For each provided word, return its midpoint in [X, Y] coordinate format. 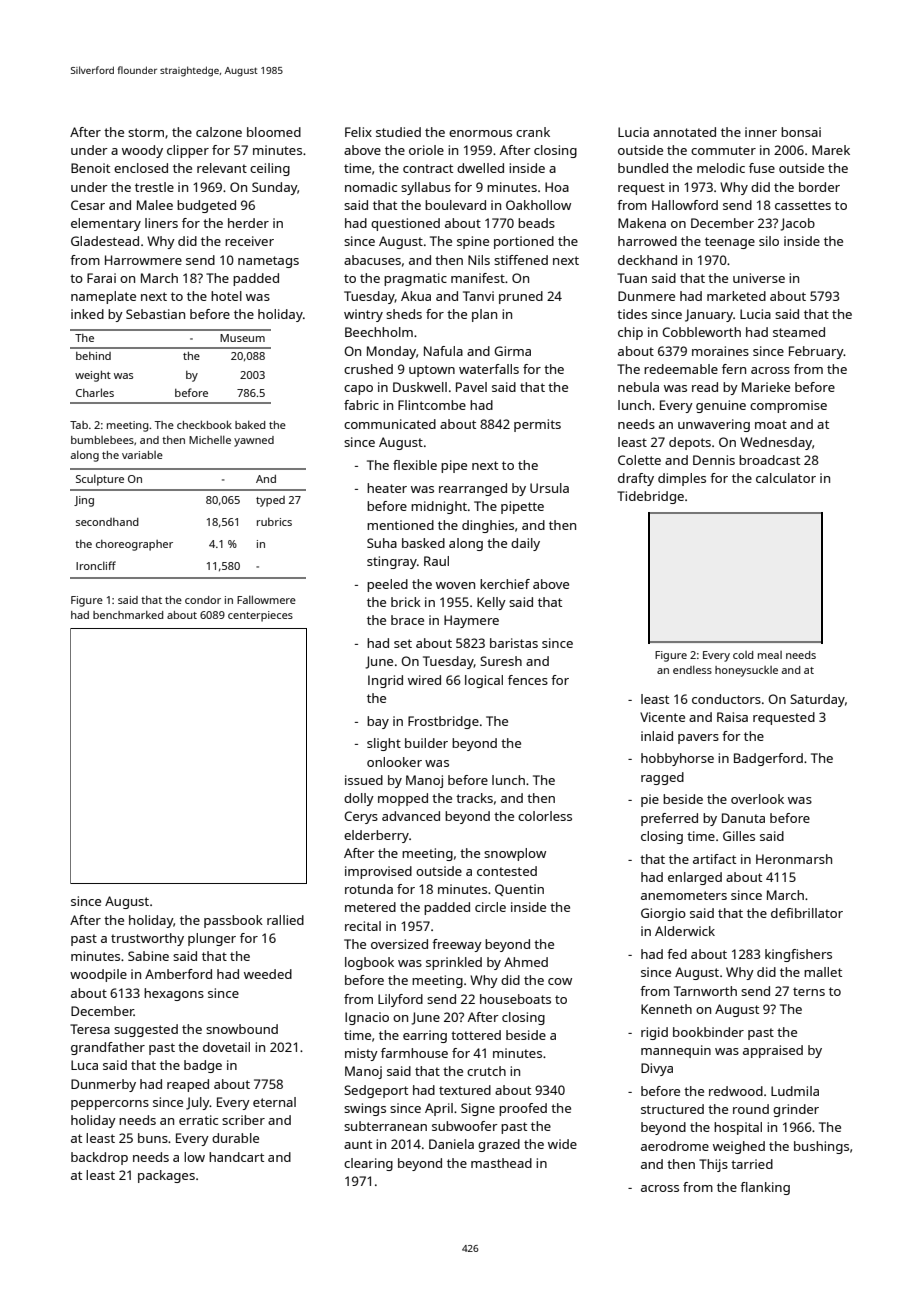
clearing [368, 1164]
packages [166, 1176]
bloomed [274, 132]
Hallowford [685, 205]
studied [398, 132]
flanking [765, 1188]
